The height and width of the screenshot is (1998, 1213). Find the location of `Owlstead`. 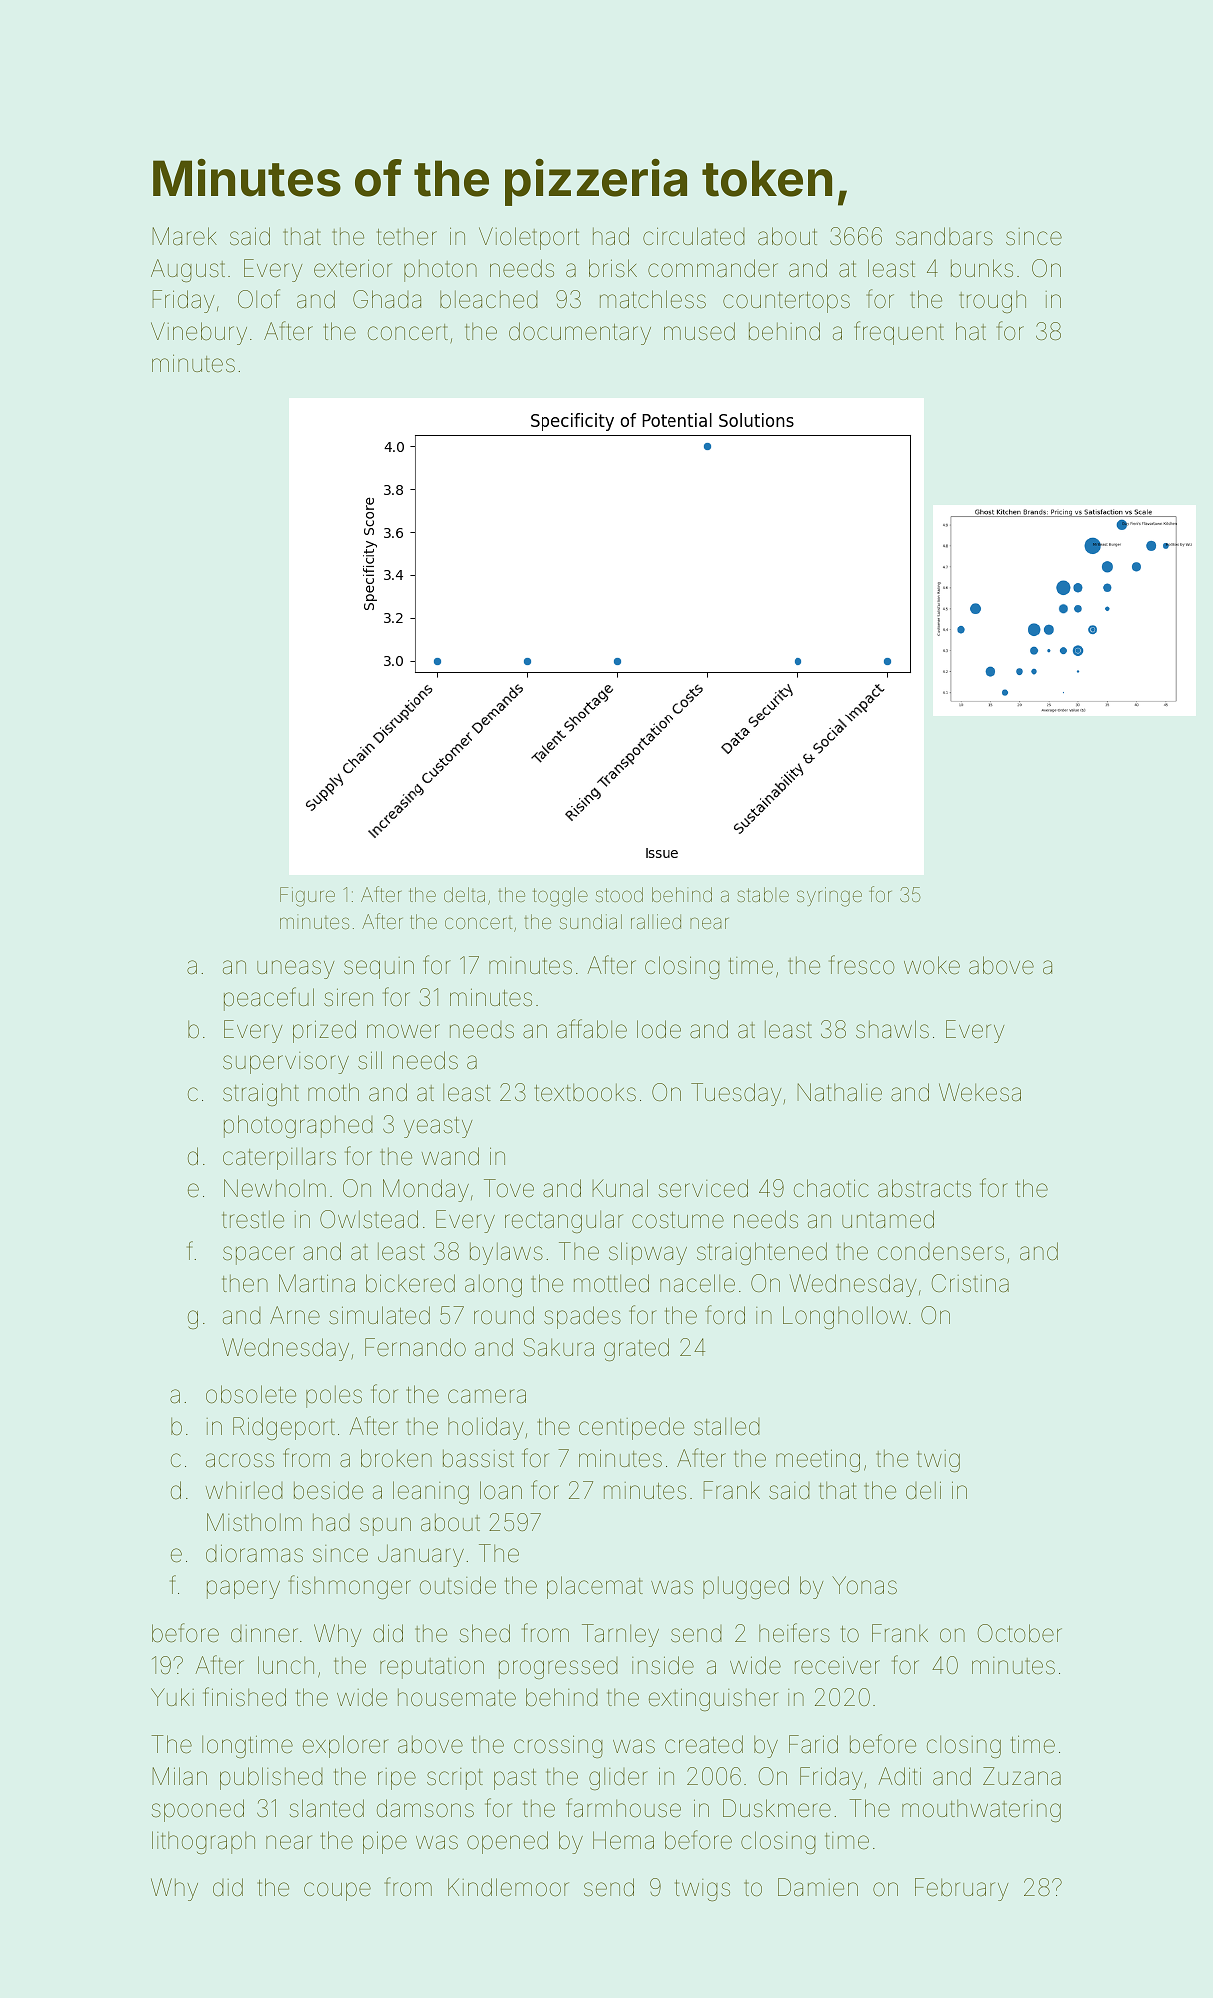

Owlstead is located at coordinates (369, 1219).
